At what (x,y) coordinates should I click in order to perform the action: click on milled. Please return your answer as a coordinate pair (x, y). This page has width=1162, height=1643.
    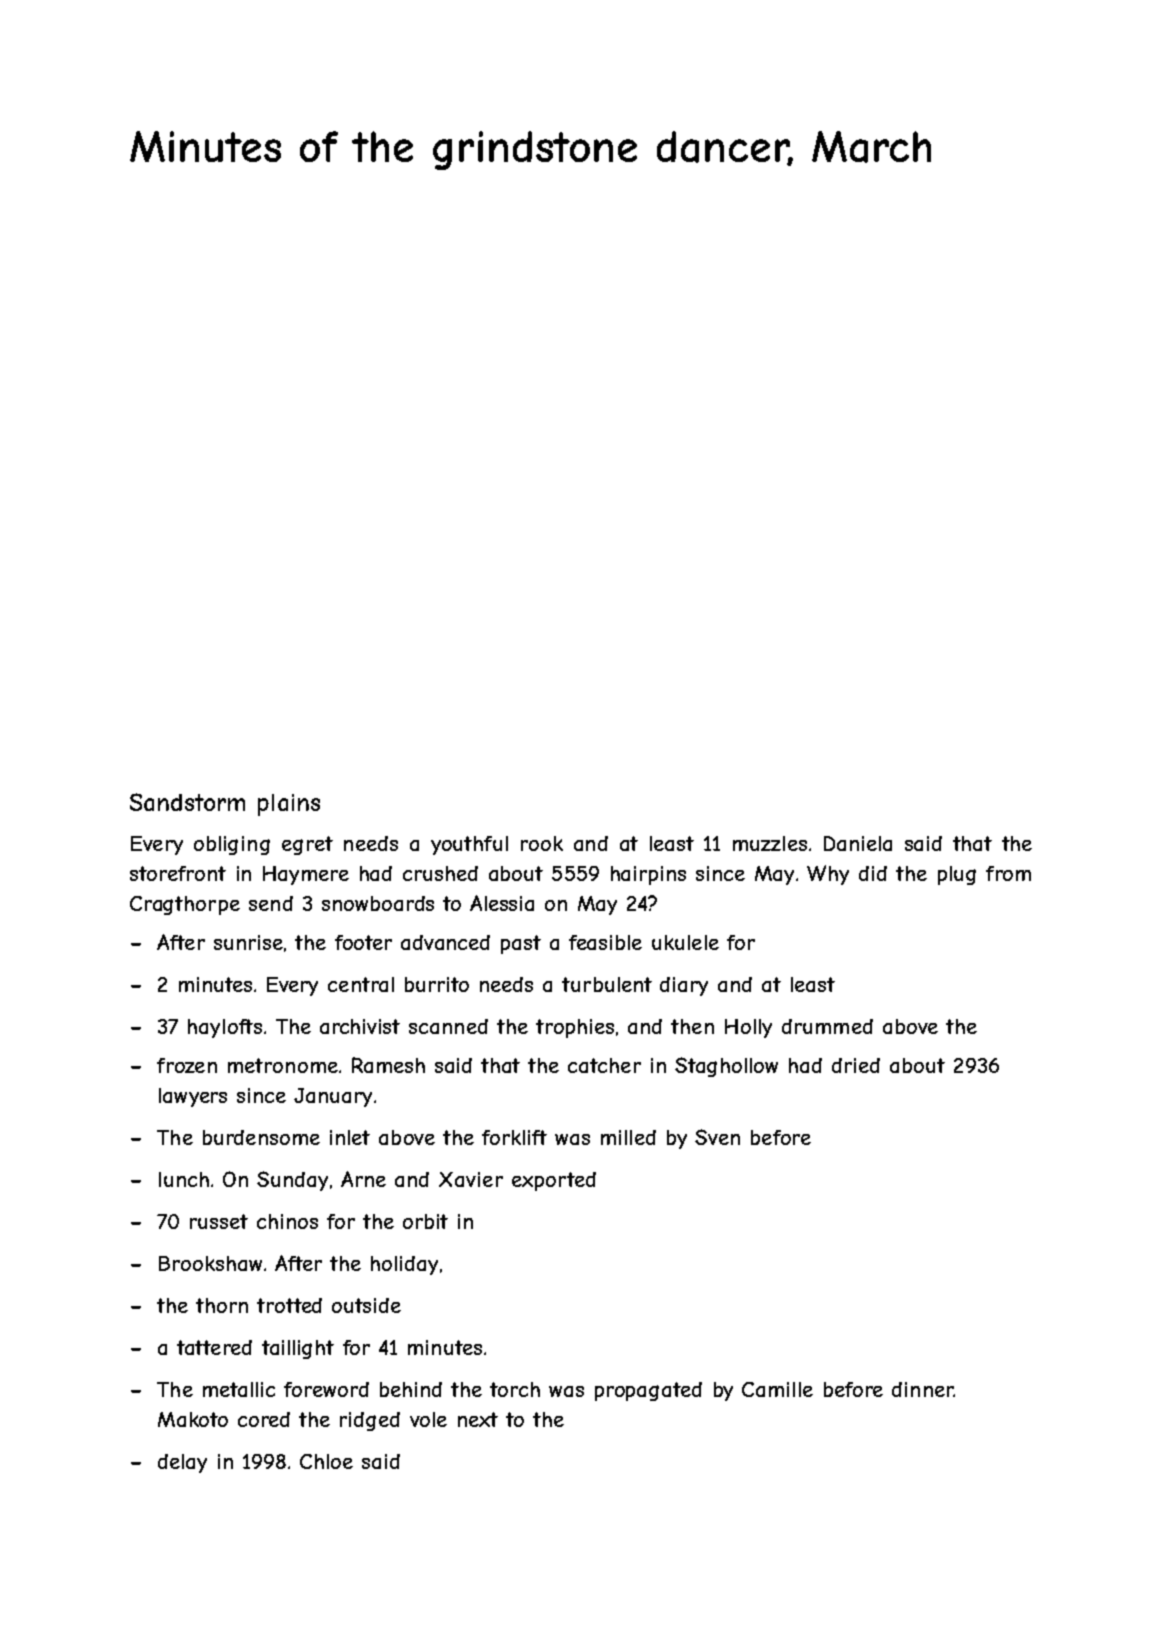
    Looking at the image, I should click on (628, 1137).
